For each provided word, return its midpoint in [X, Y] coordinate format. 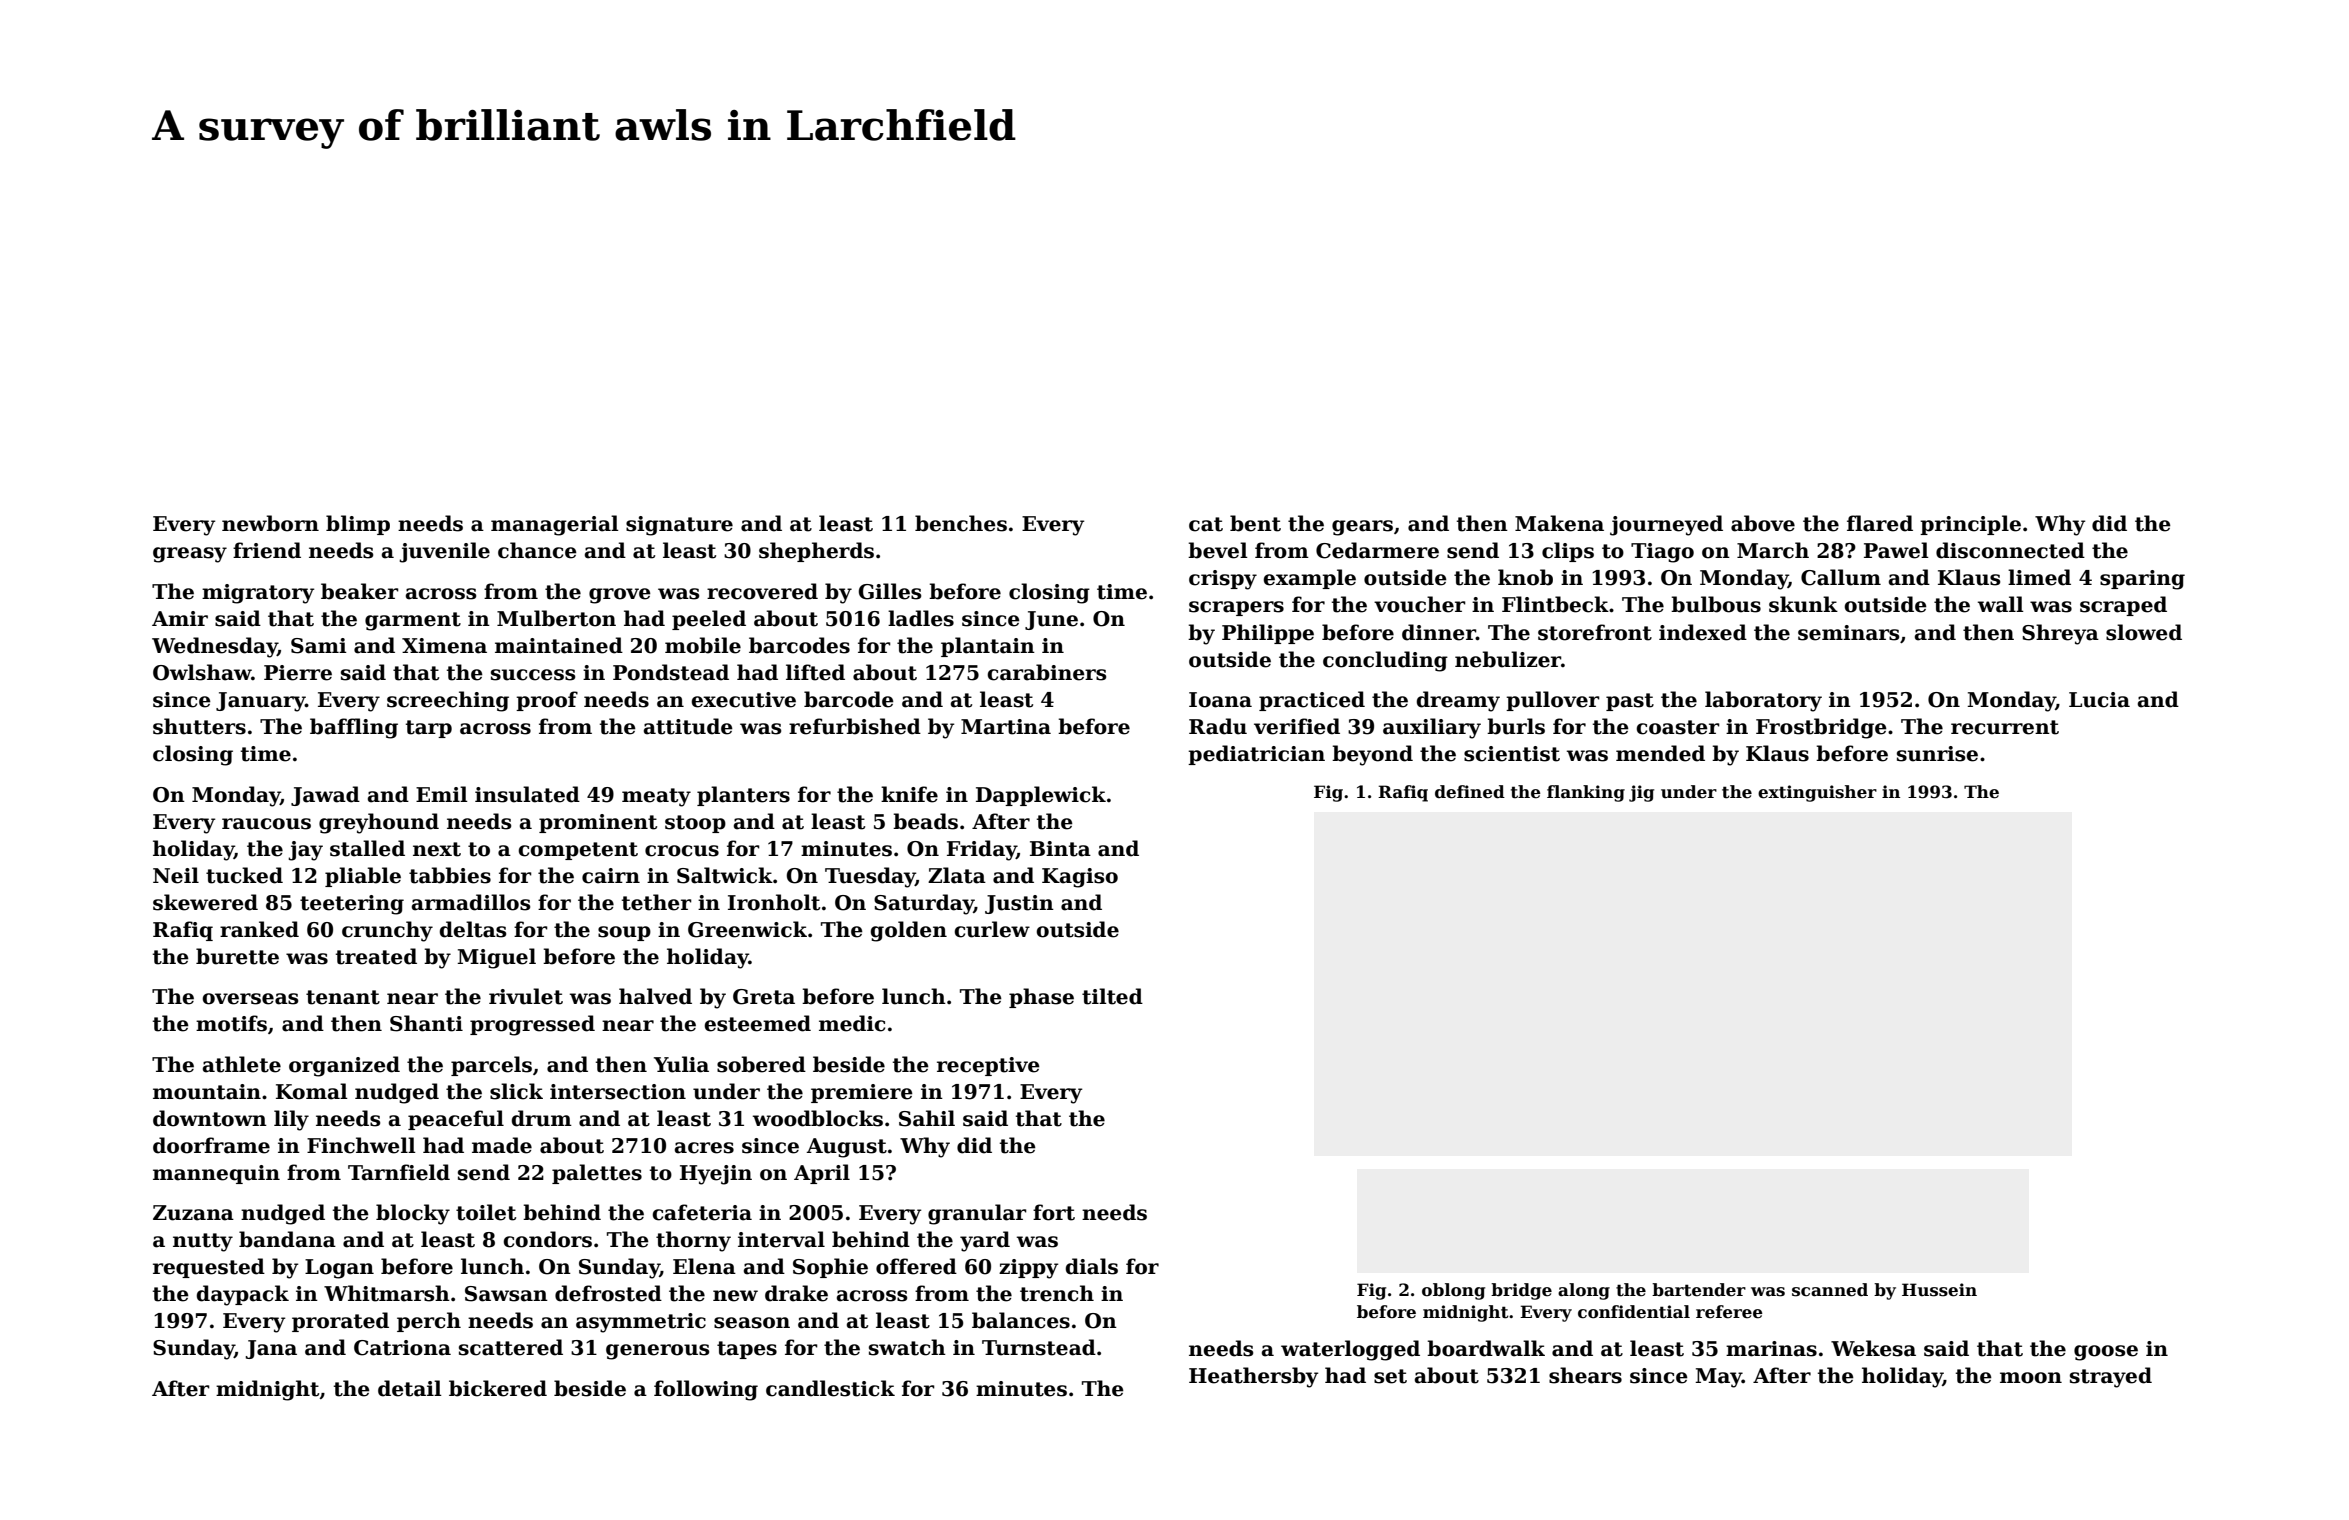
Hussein [1939, 1290]
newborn [270, 523]
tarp [429, 729]
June [1051, 620]
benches [961, 523]
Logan [339, 1269]
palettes [597, 1174]
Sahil [927, 1118]
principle [1970, 525]
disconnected [2010, 550]
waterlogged [1350, 1350]
